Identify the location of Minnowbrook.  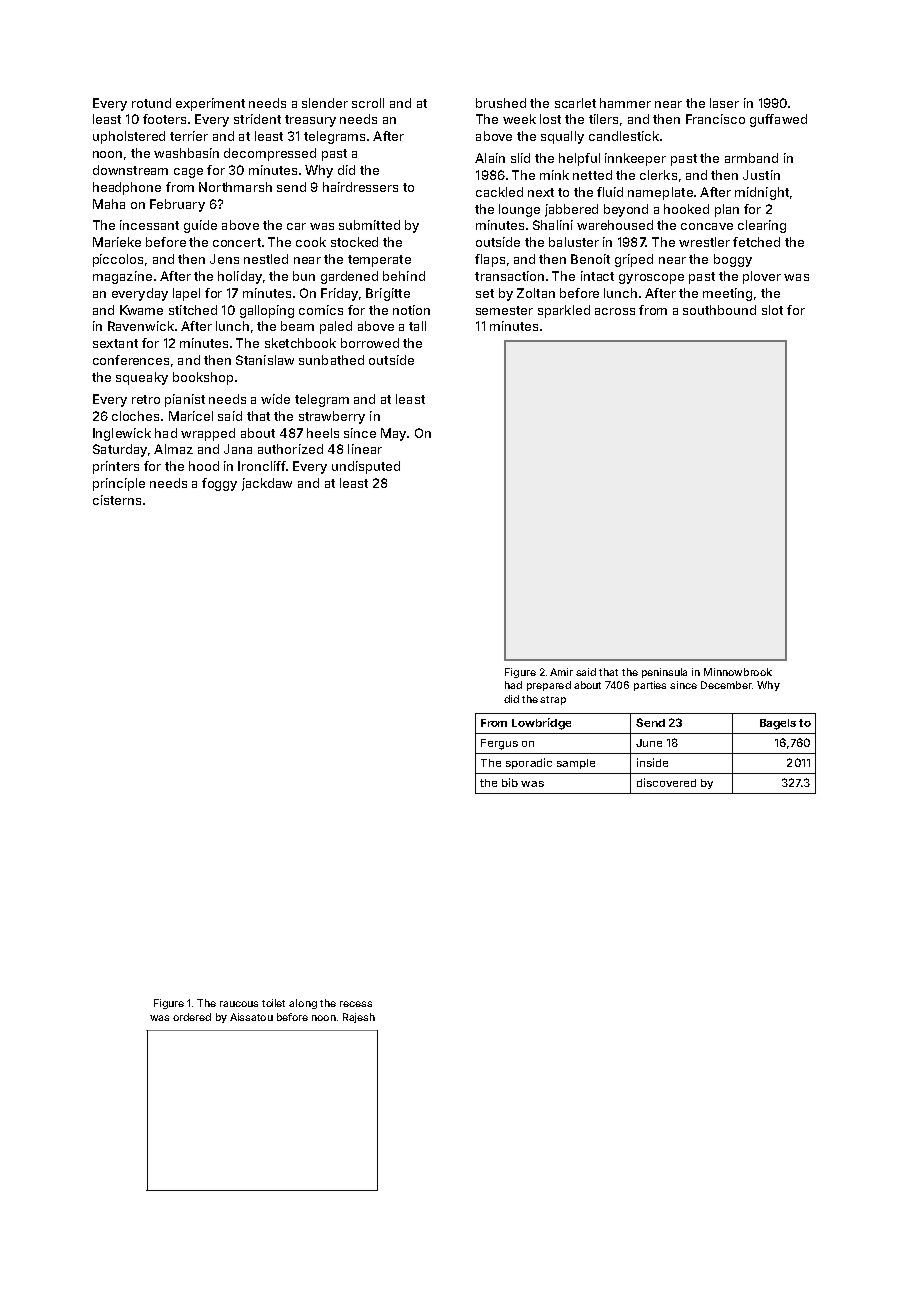
(738, 672).
